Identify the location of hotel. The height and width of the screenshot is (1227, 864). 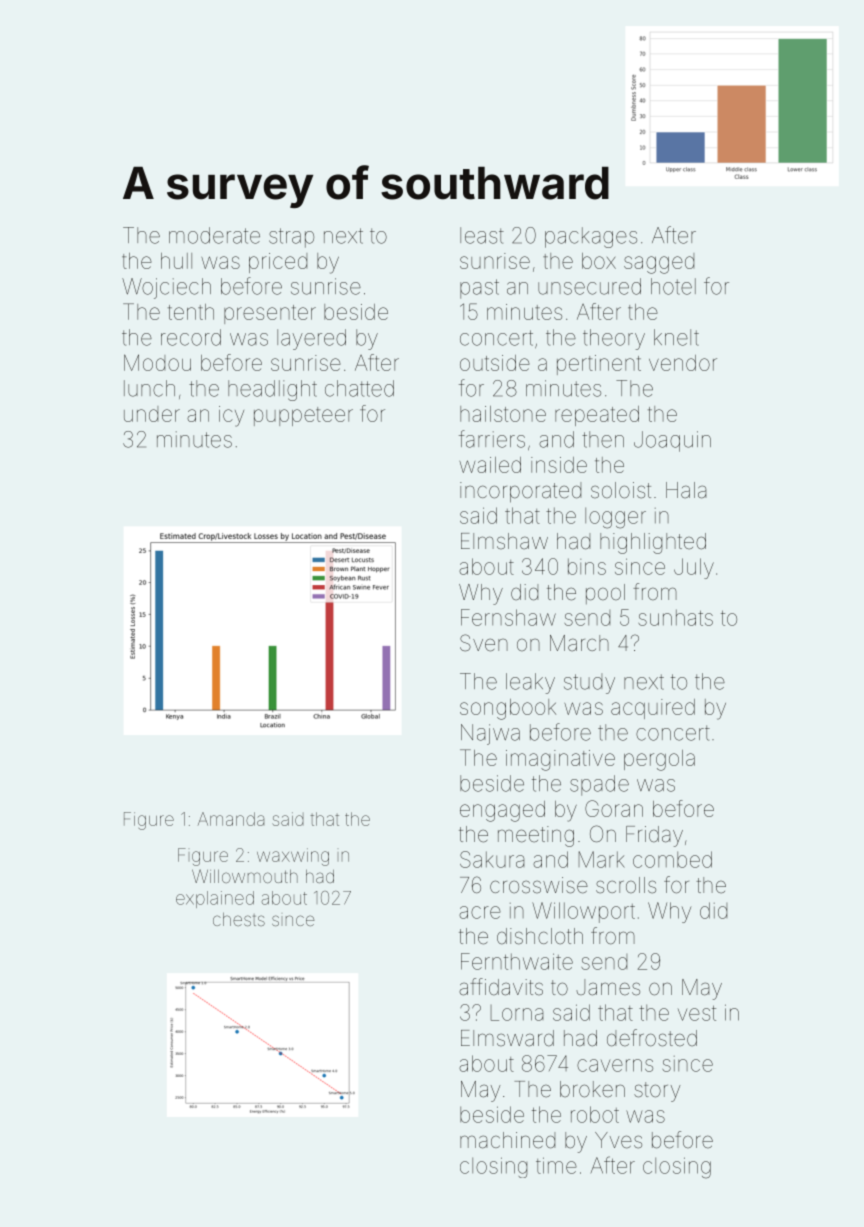
(673, 286).
